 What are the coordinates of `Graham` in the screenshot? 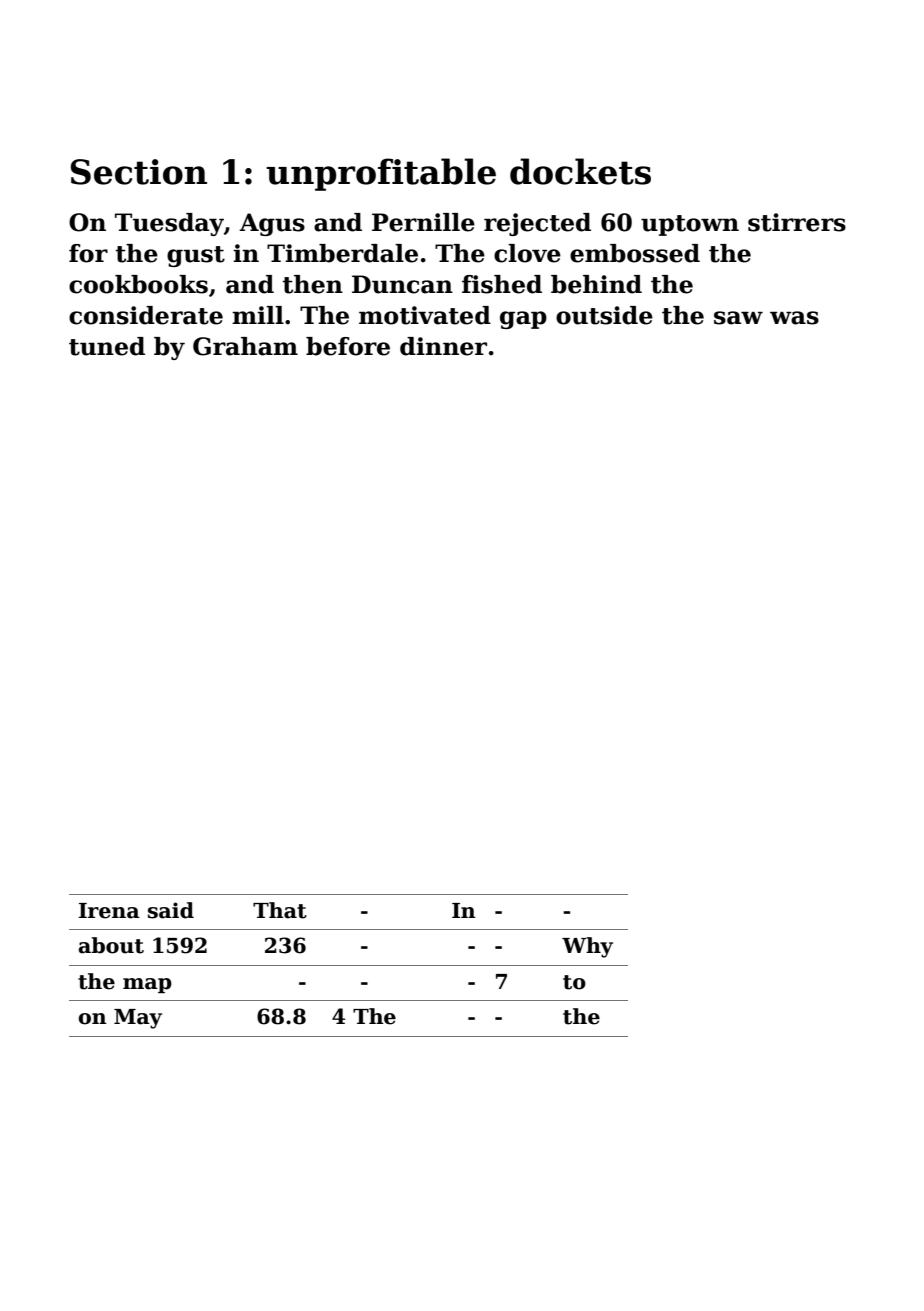 It's located at (245, 346).
